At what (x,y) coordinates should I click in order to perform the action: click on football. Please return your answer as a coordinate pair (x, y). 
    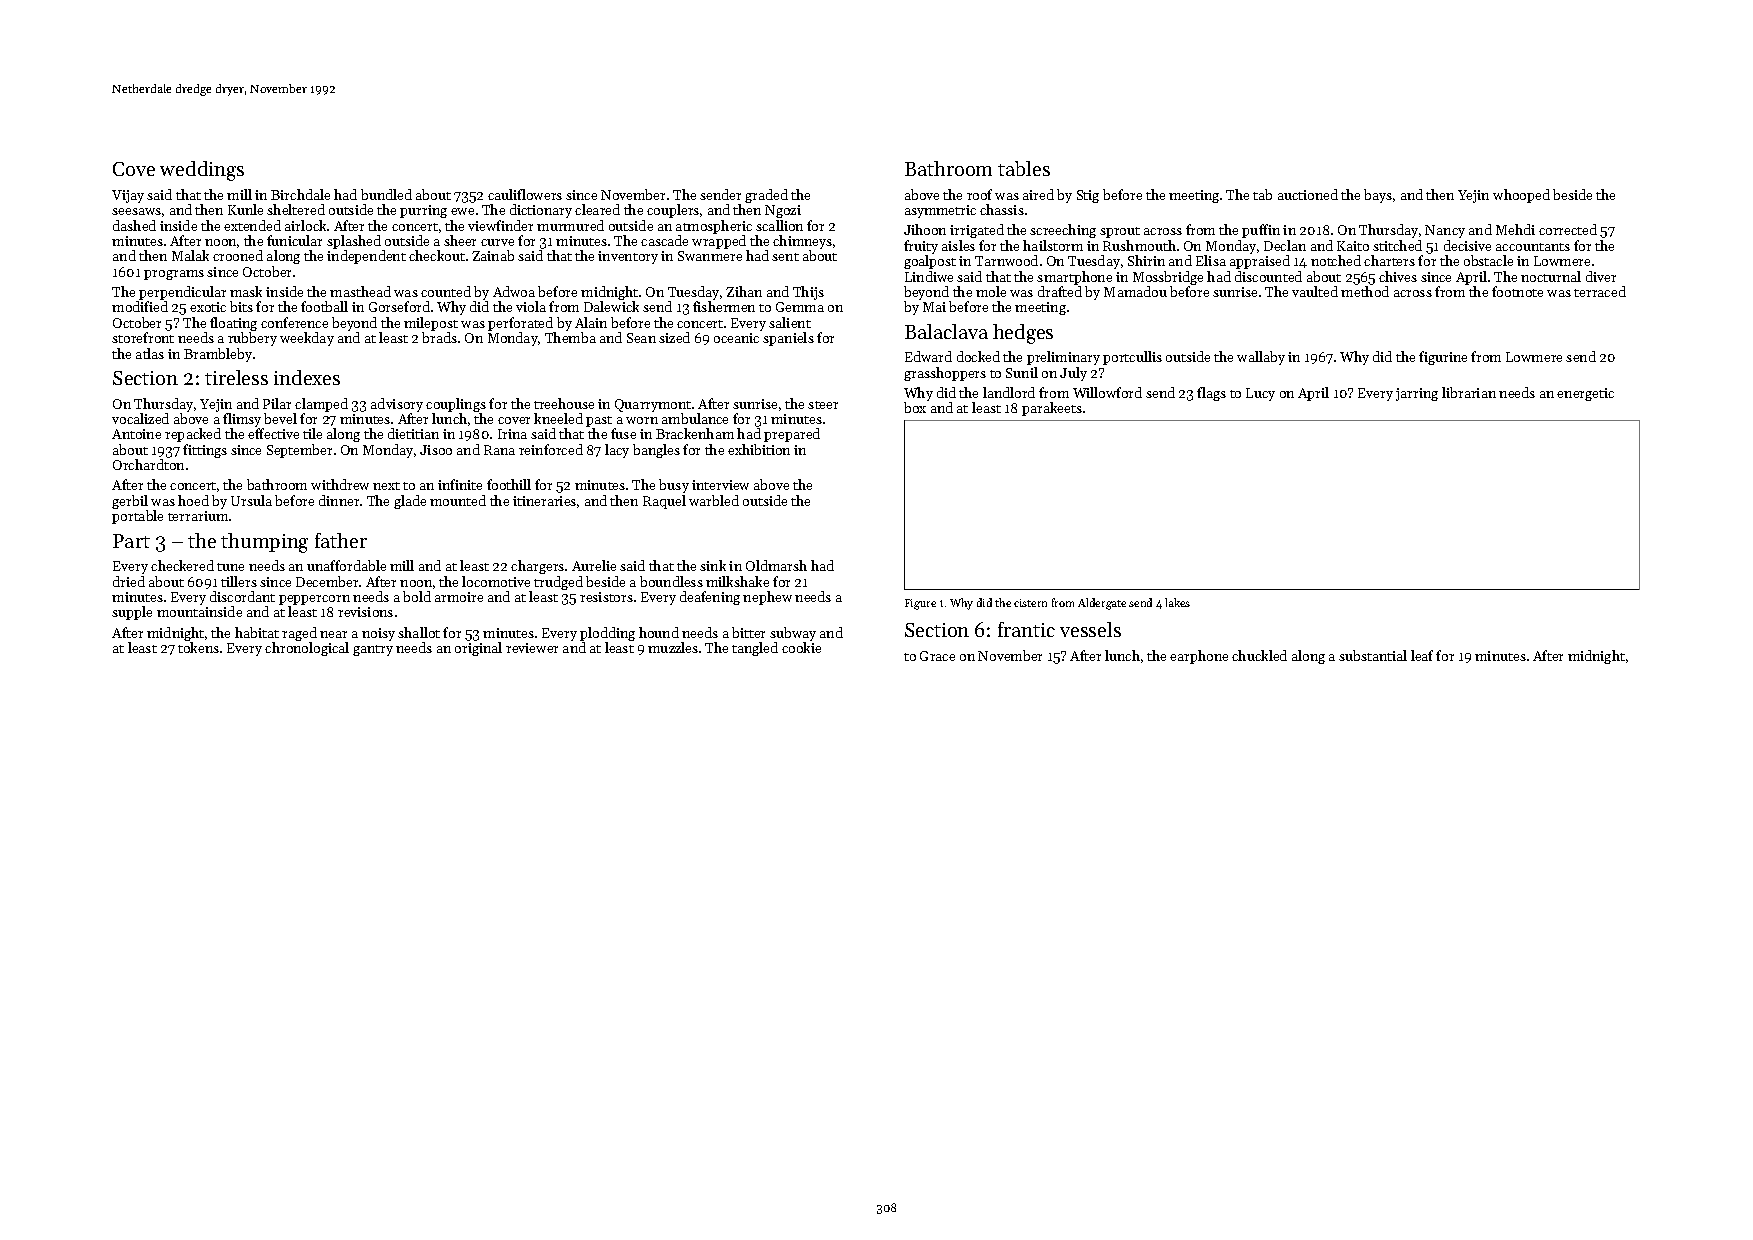
    Looking at the image, I should click on (324, 306).
